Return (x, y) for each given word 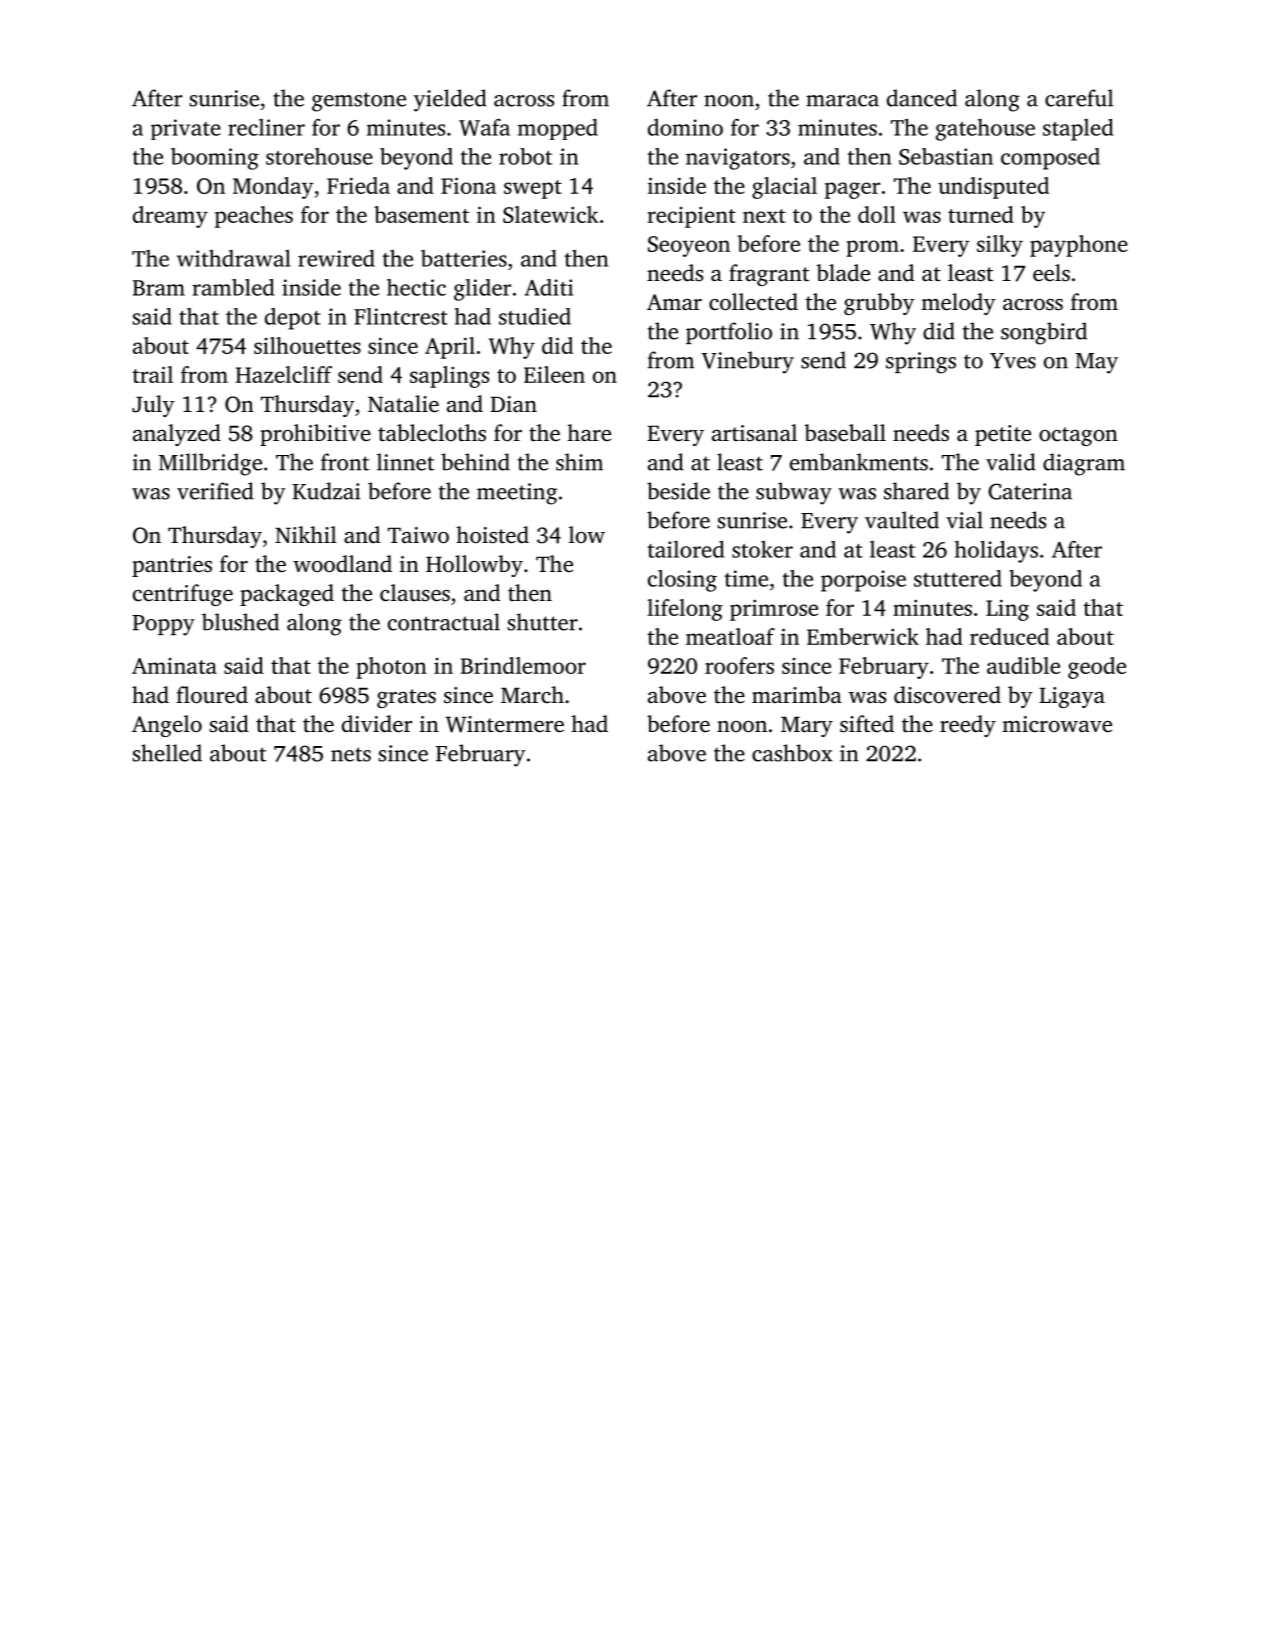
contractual (444, 622)
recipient (691, 217)
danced (922, 98)
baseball (845, 433)
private (186, 129)
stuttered (958, 578)
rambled (233, 287)
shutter (543, 622)
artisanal (754, 432)
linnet (406, 462)
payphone (1079, 246)
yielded (450, 100)
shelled (167, 753)
